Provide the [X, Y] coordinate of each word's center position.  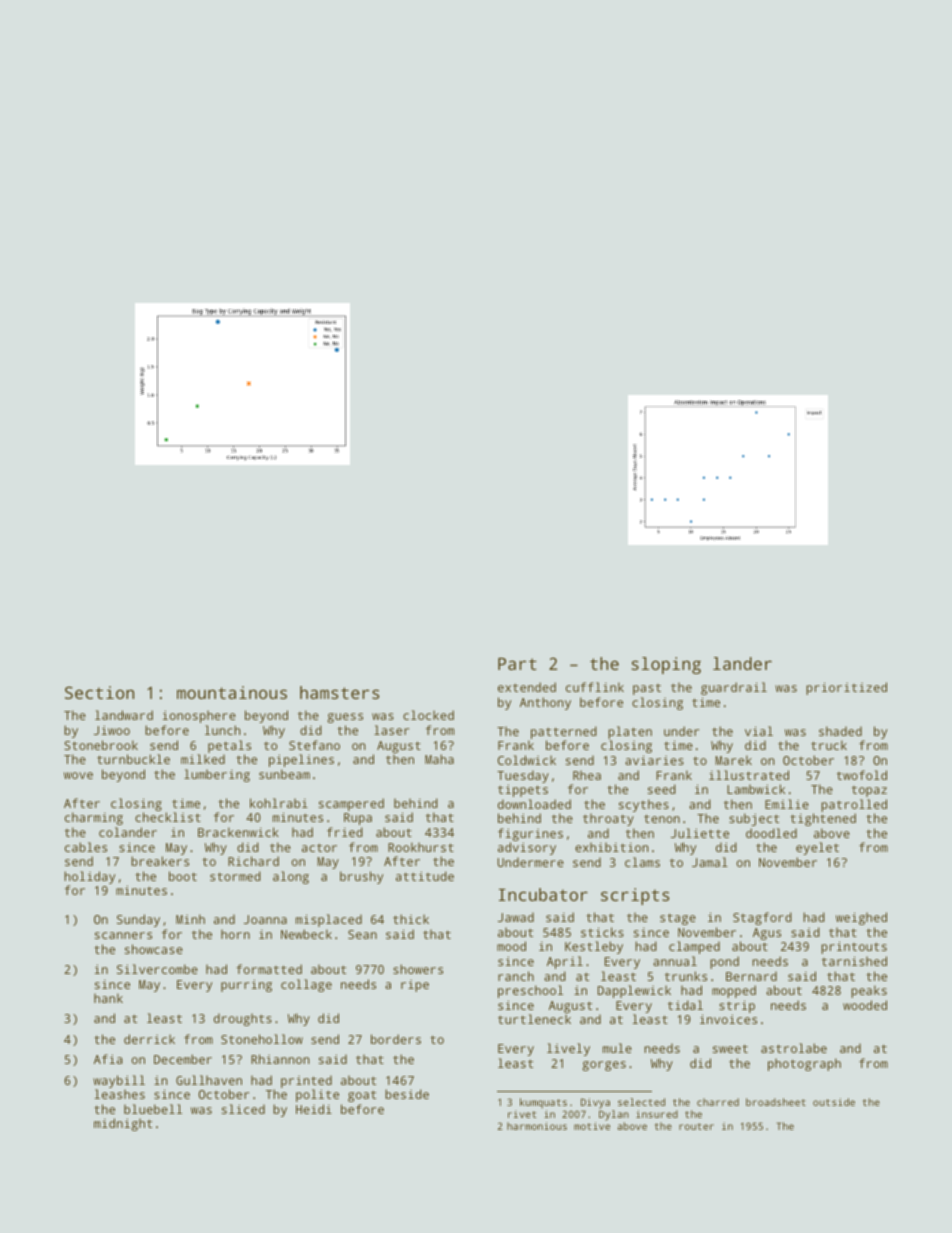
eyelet [817, 848]
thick [411, 919]
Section [99, 692]
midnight [123, 1124]
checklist [168, 817]
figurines [530, 834]
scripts [635, 896]
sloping [666, 665]
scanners [123, 935]
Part [517, 664]
